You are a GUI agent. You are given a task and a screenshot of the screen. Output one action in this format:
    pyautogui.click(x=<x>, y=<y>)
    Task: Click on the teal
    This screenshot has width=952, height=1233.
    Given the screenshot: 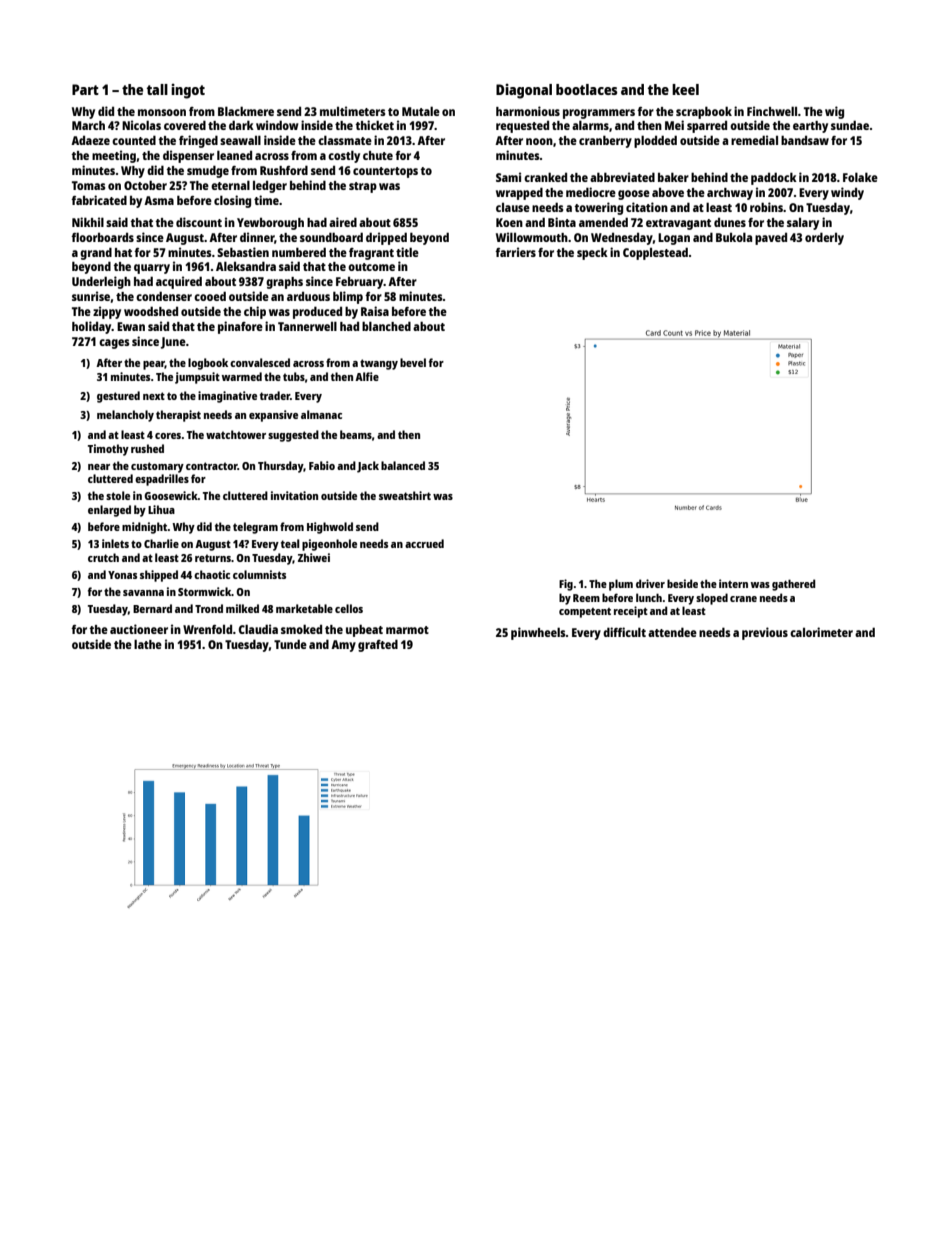 What is the action you would take?
    pyautogui.click(x=290, y=543)
